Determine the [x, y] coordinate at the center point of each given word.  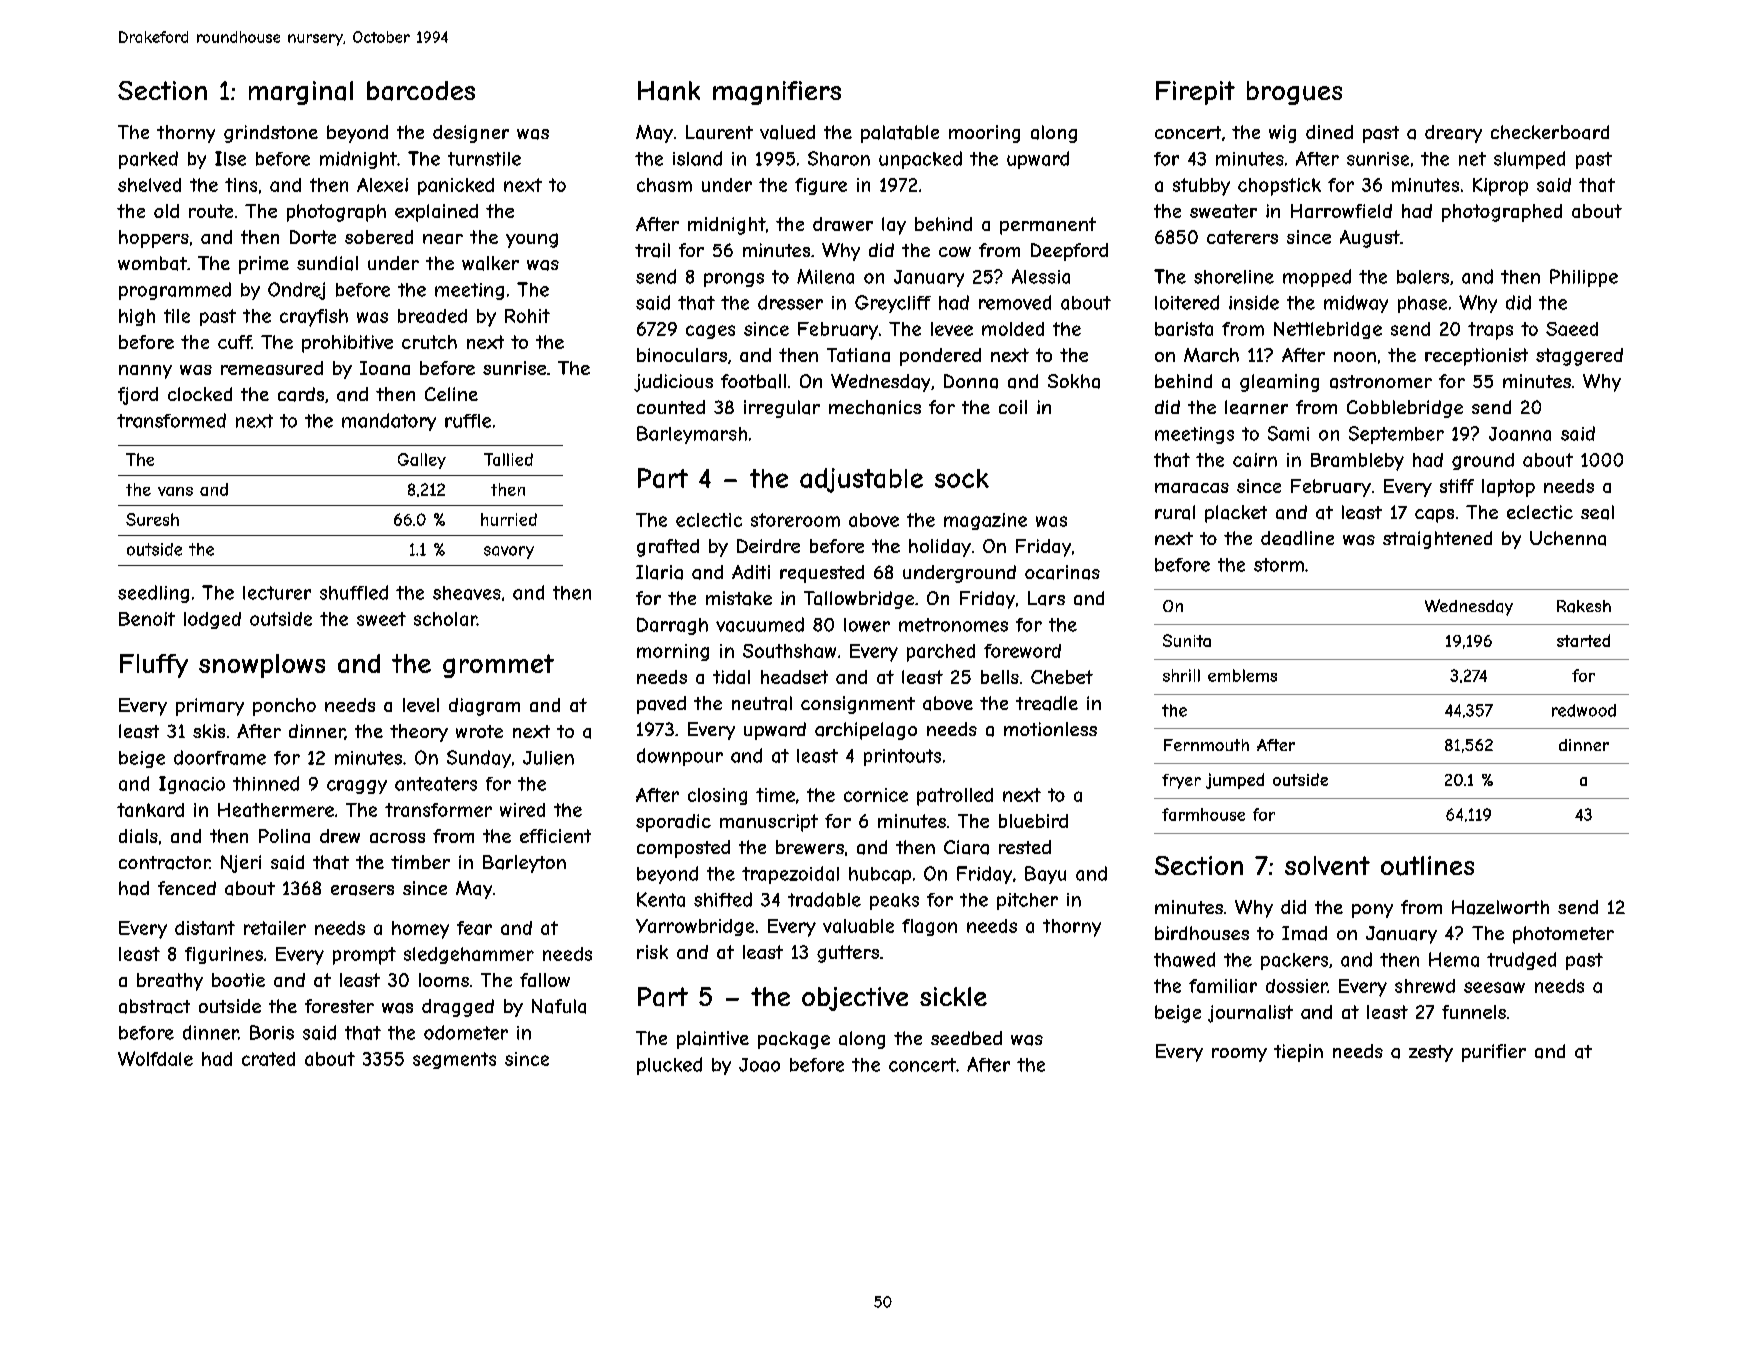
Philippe [1584, 278]
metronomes [953, 625]
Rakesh [1584, 606]
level [421, 705]
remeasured [272, 368]
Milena [825, 276]
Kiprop [1500, 187]
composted [683, 849]
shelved [149, 185]
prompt [364, 956]
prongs [734, 280]
